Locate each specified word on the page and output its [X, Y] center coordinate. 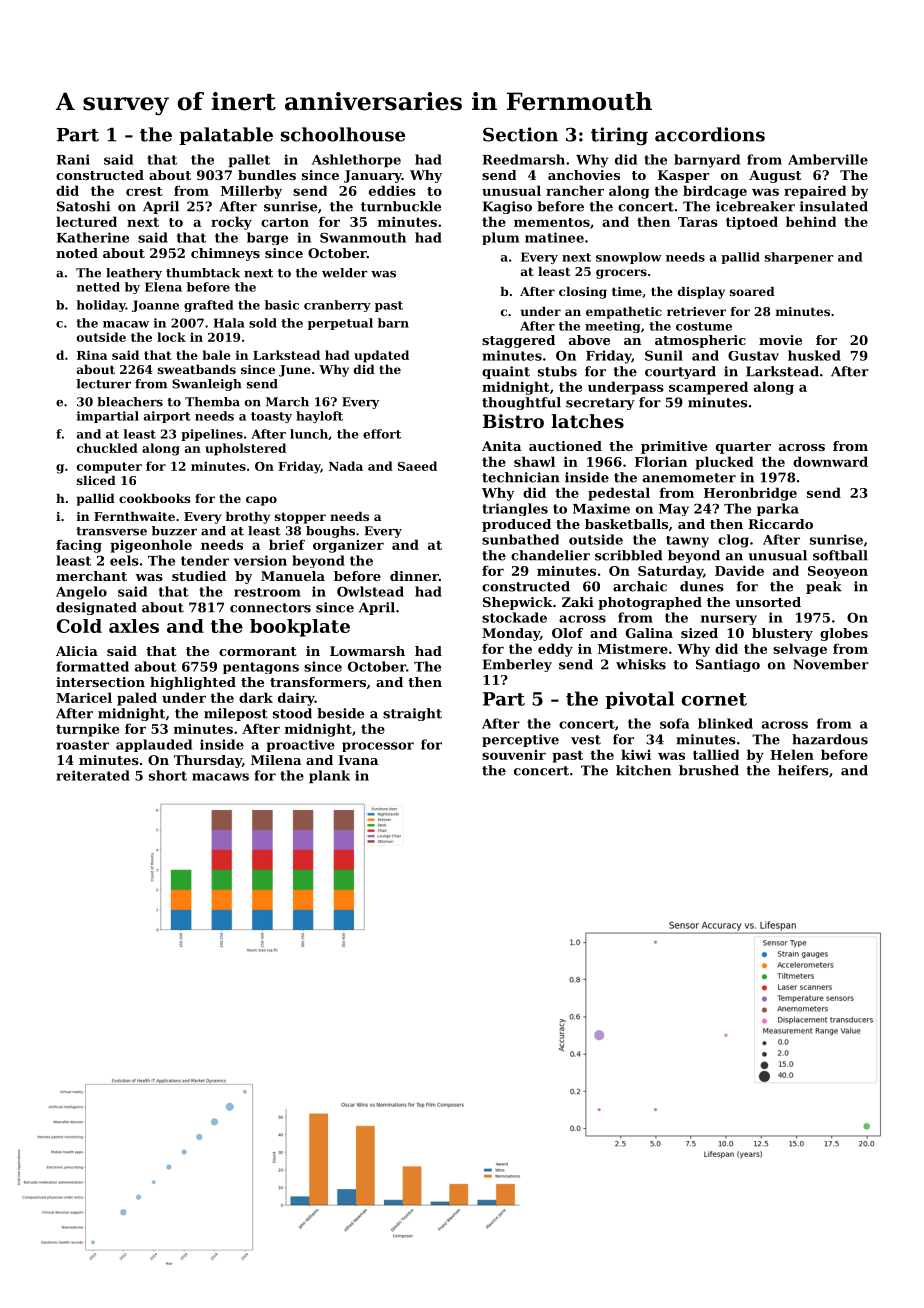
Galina [649, 633]
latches [587, 421]
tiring [619, 136]
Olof [567, 633]
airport [167, 417]
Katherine [93, 237]
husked [814, 355]
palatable [226, 136]
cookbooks [155, 498]
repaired [815, 192]
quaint [506, 372]
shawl [534, 461]
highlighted [193, 683]
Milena [276, 760]
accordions [710, 134]
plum [500, 238]
